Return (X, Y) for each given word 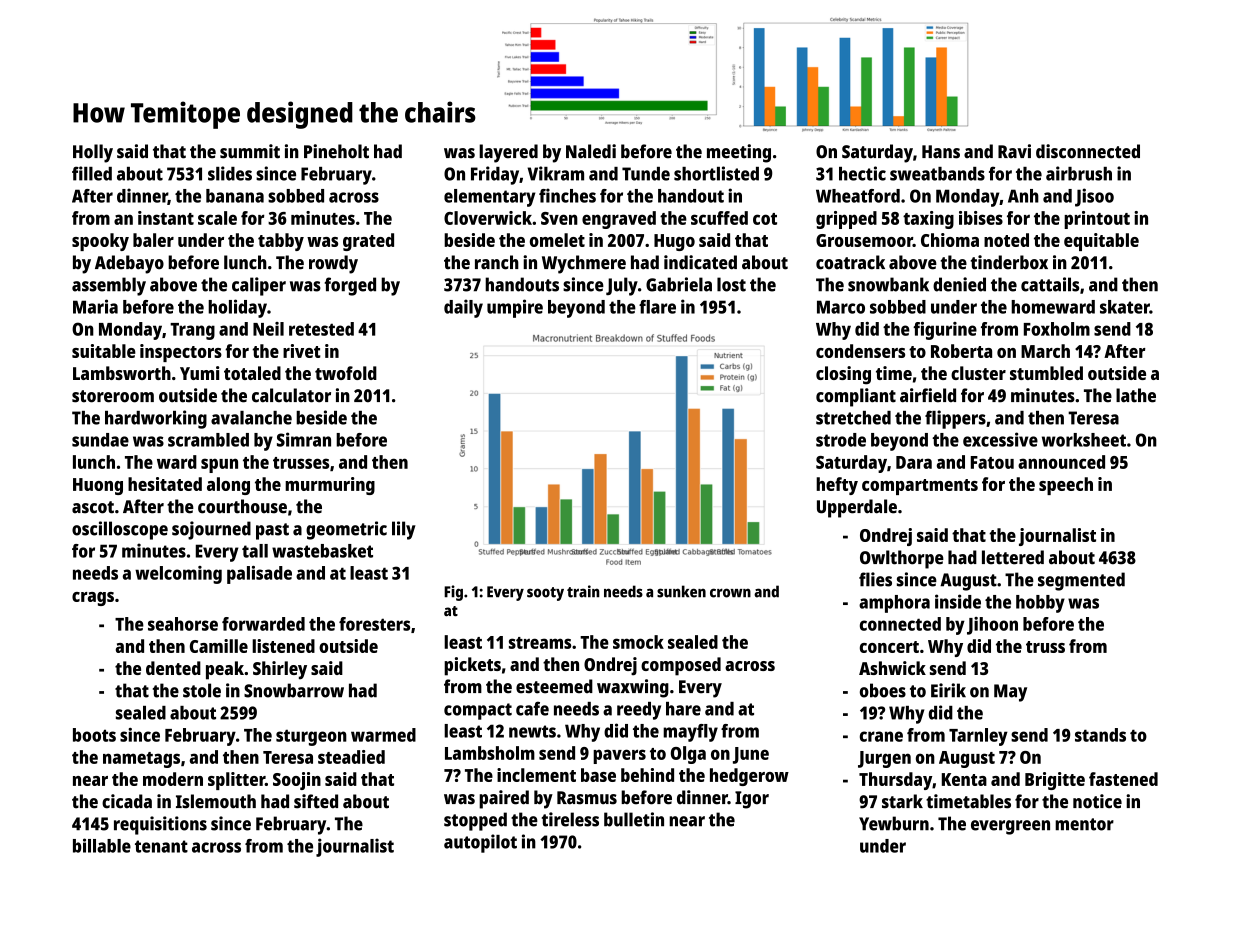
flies (875, 579)
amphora (894, 604)
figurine (945, 331)
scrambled (208, 440)
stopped (475, 821)
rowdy (333, 264)
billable (102, 845)
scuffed (719, 218)
